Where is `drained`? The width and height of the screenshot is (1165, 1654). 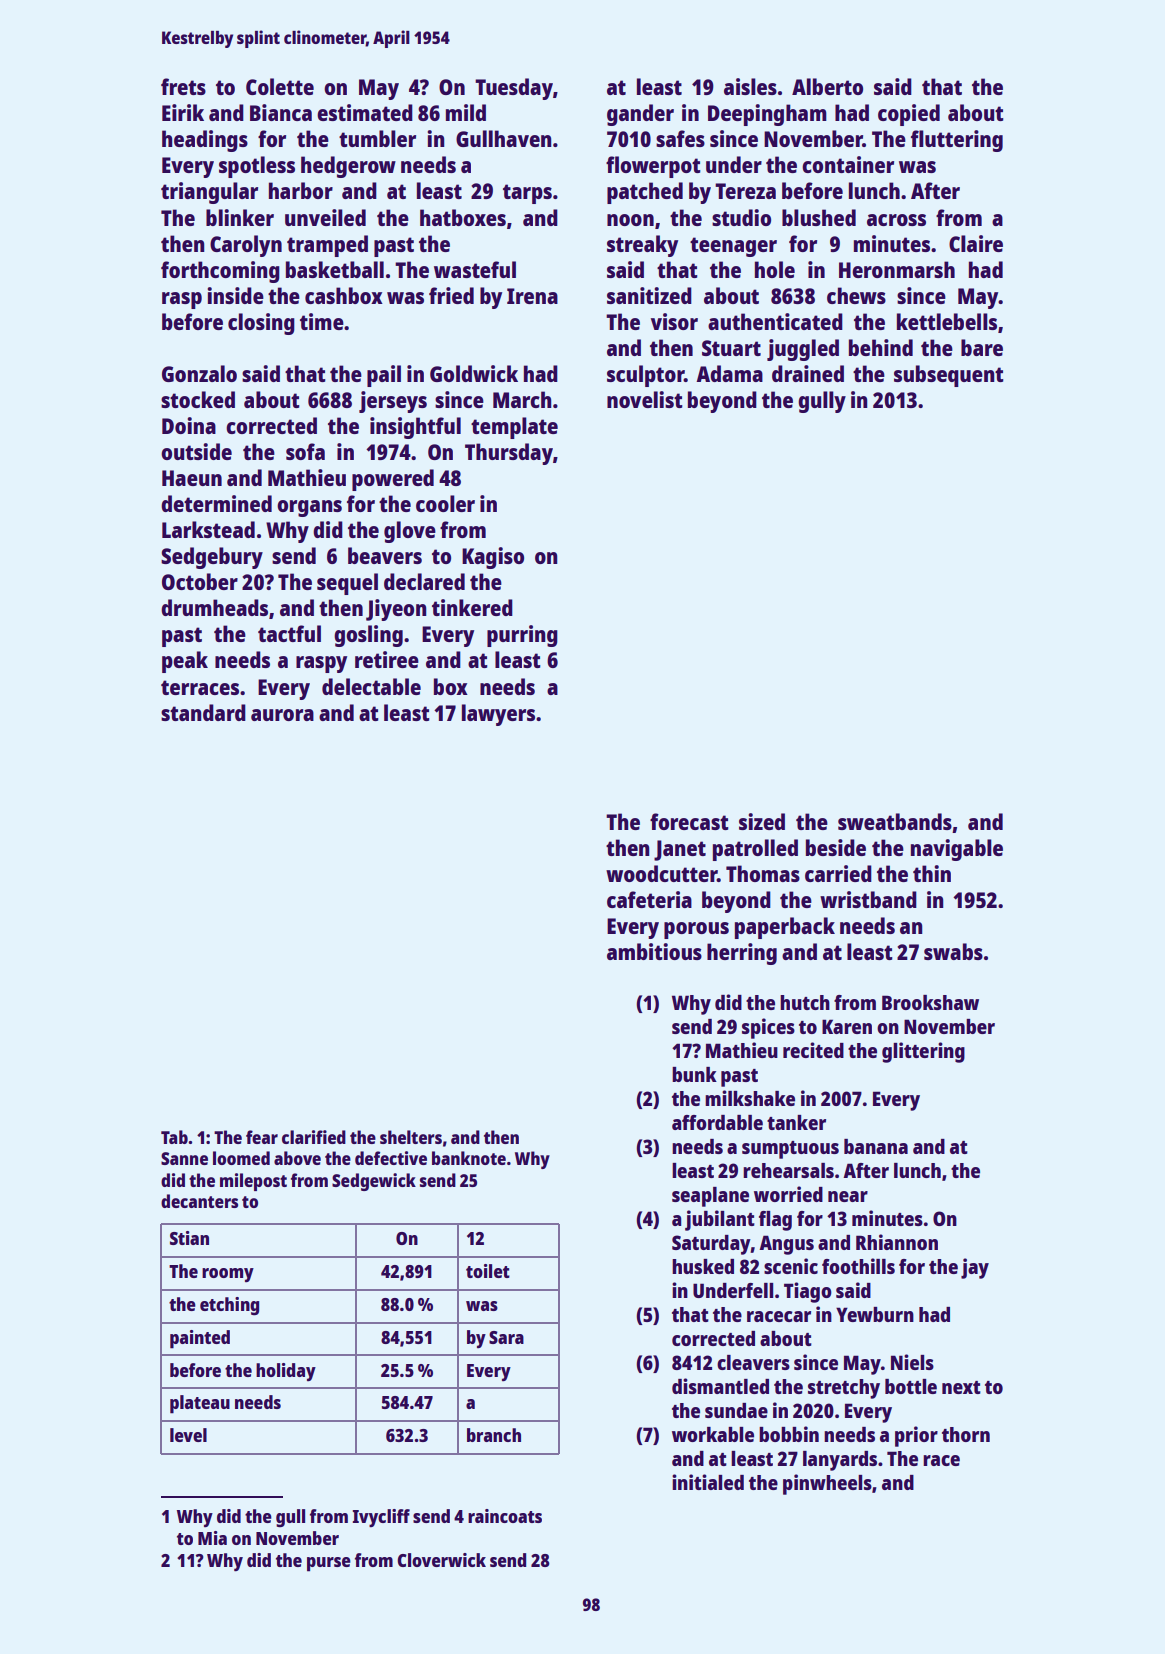
drained is located at coordinates (808, 373).
